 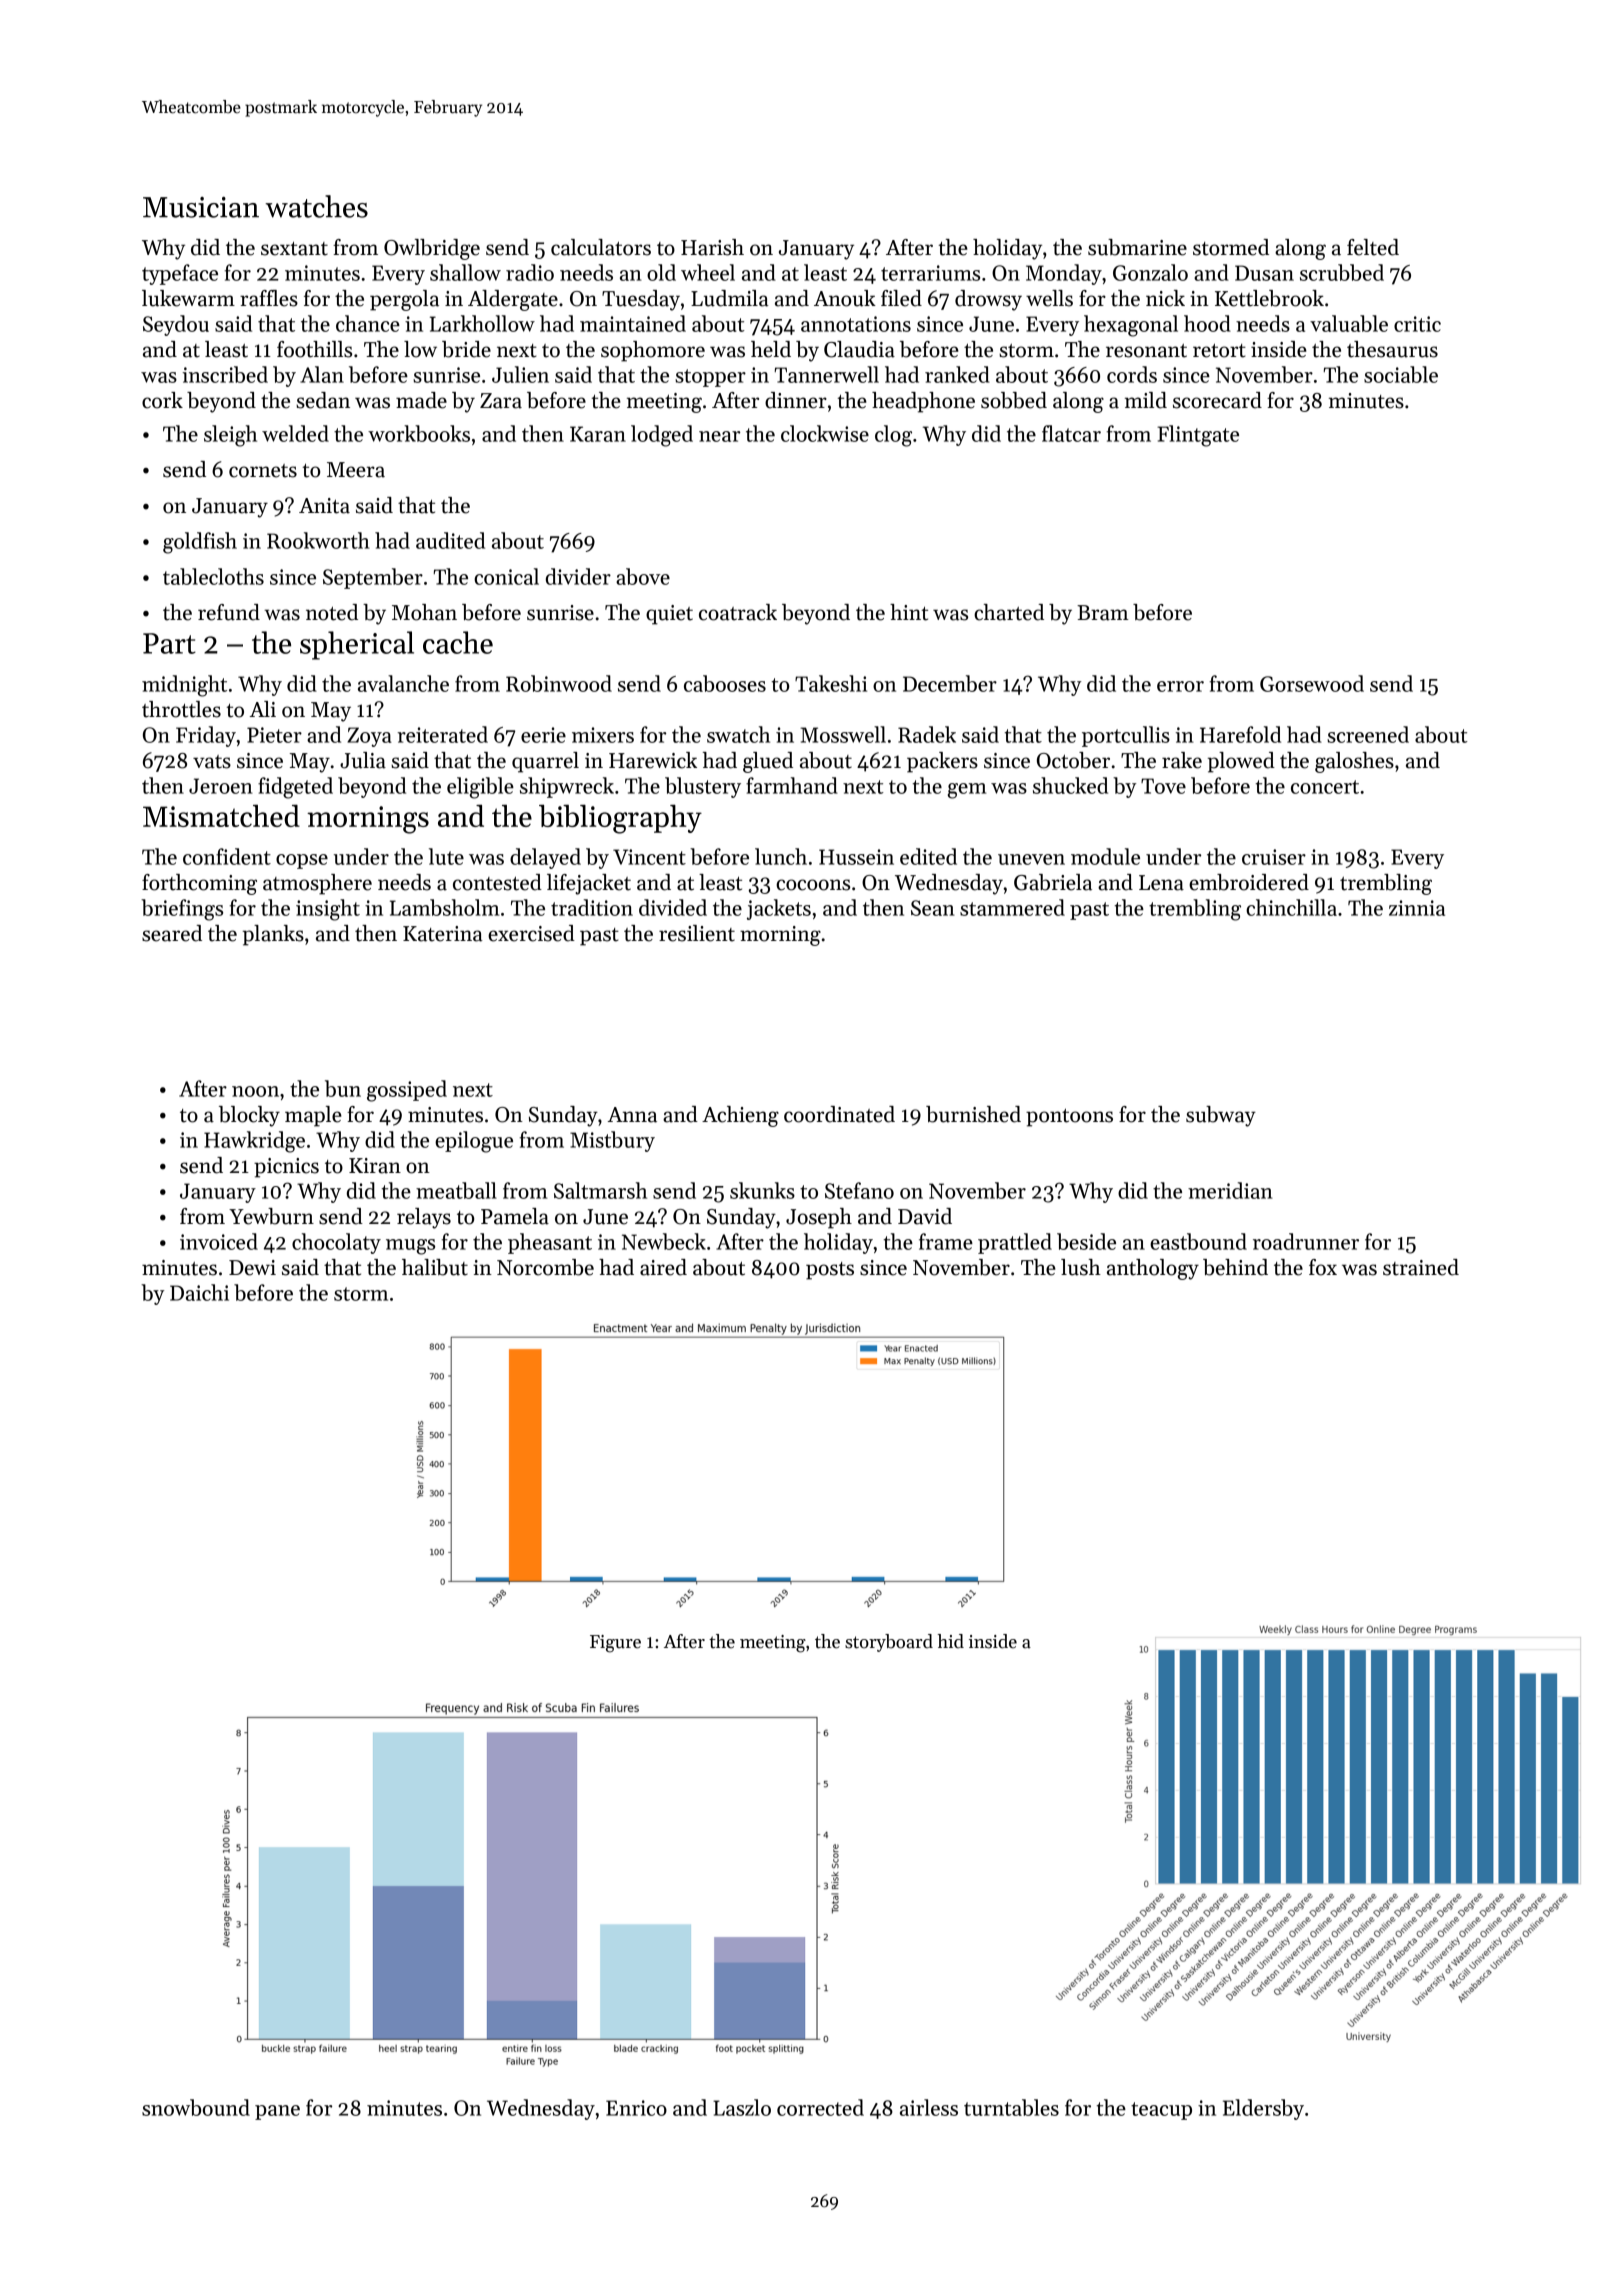 What do you see at coordinates (172, 933) in the screenshot?
I see `seared` at bounding box center [172, 933].
